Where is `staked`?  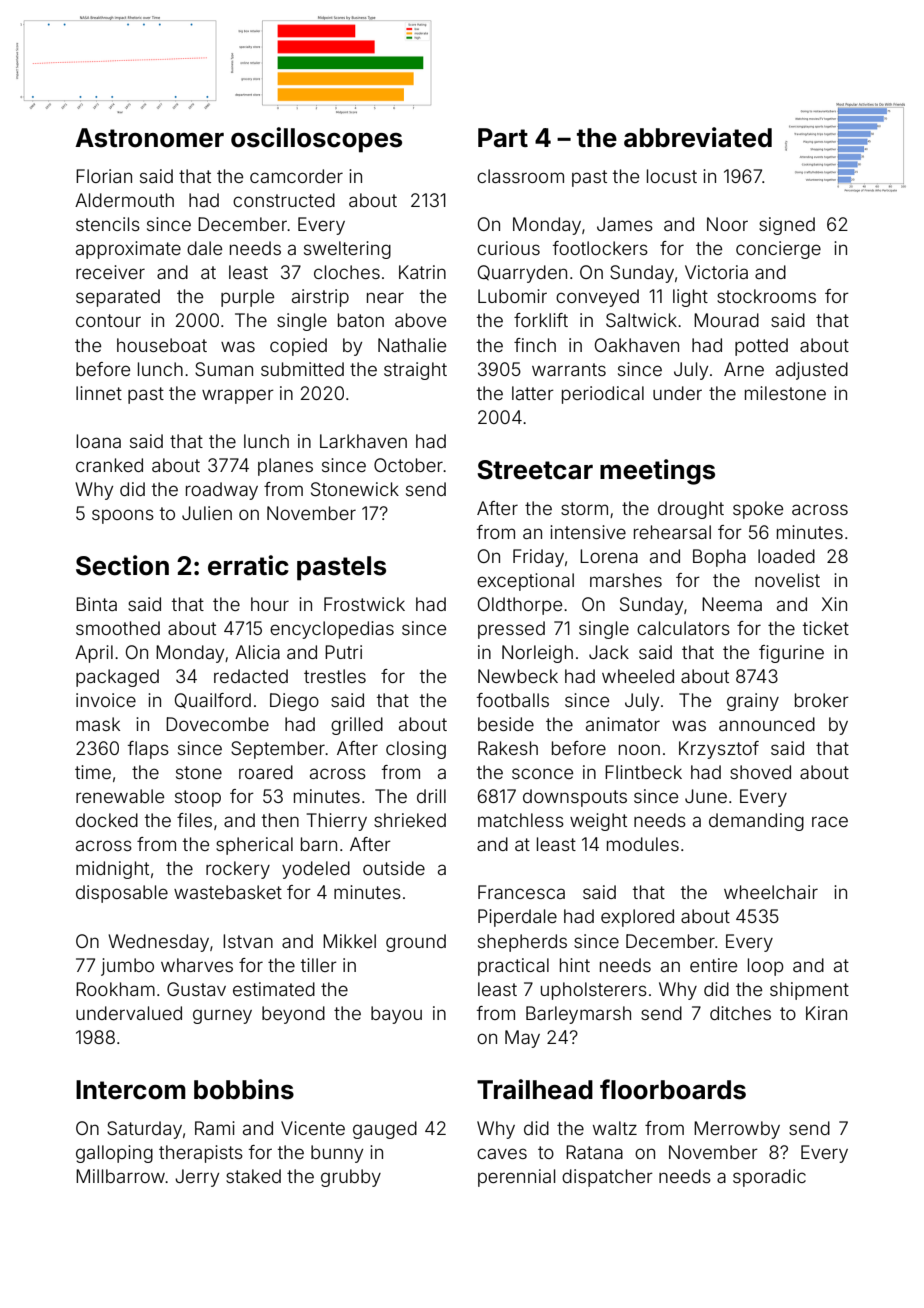
staked is located at coordinates (253, 1176).
